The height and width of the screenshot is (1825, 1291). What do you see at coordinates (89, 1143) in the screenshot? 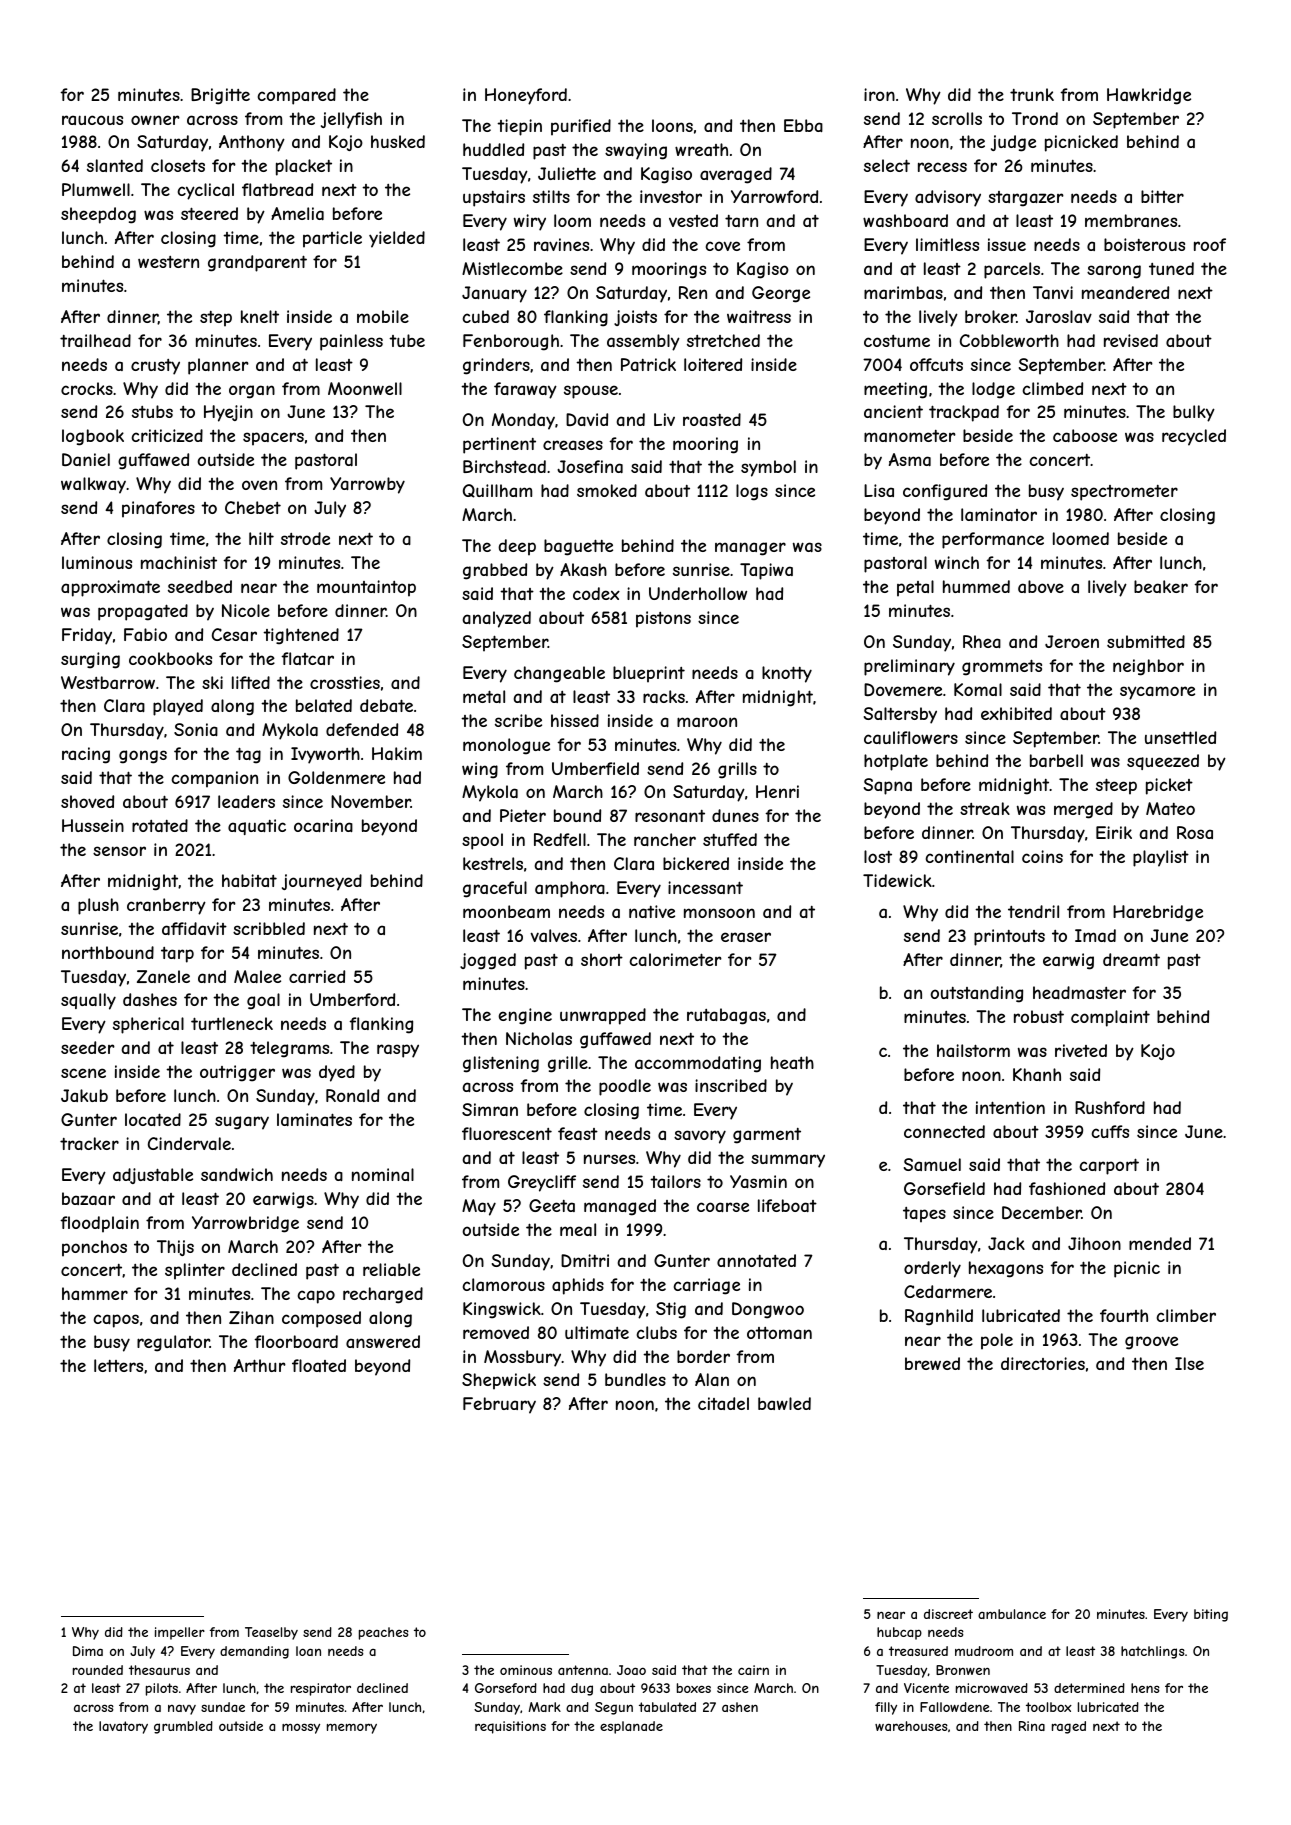
I see `tracker` at bounding box center [89, 1143].
